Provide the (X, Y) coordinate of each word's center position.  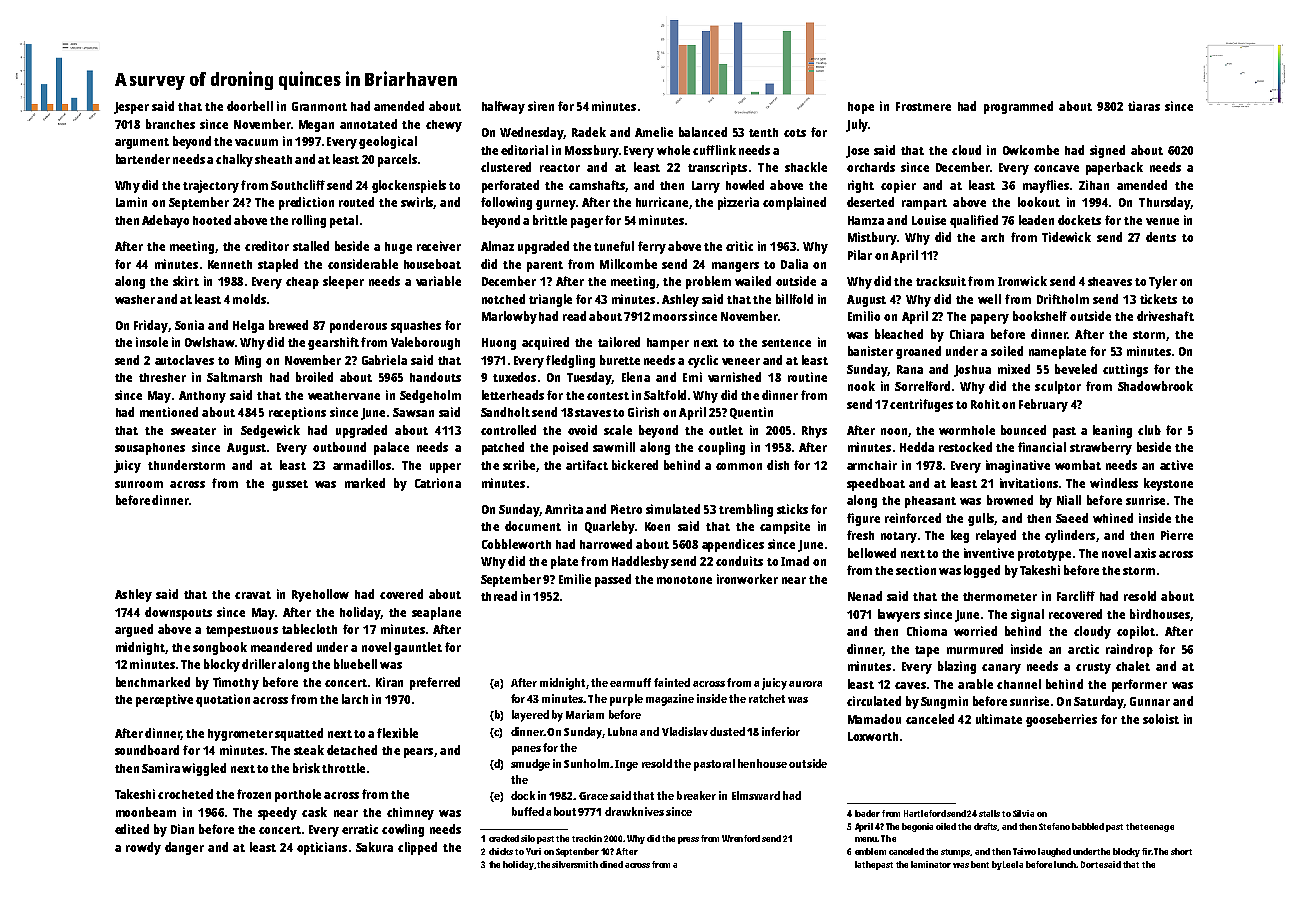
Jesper (131, 108)
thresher (162, 377)
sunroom (139, 484)
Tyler (1163, 282)
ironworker (747, 579)
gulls (981, 519)
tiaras (1144, 106)
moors (670, 317)
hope (861, 108)
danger (184, 848)
